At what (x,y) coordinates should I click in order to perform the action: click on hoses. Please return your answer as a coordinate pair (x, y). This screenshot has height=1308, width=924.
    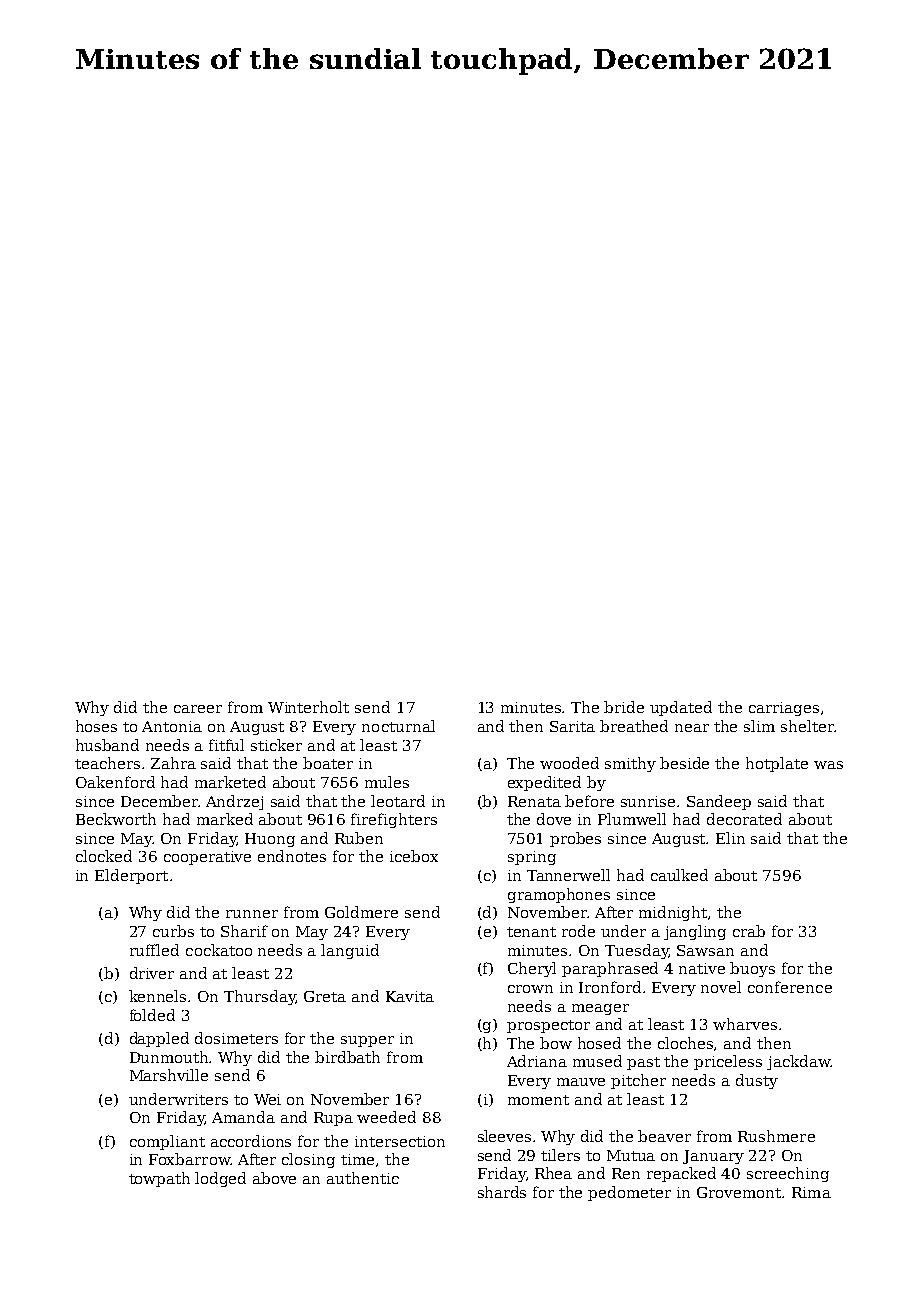
    Looking at the image, I should click on (96, 726).
